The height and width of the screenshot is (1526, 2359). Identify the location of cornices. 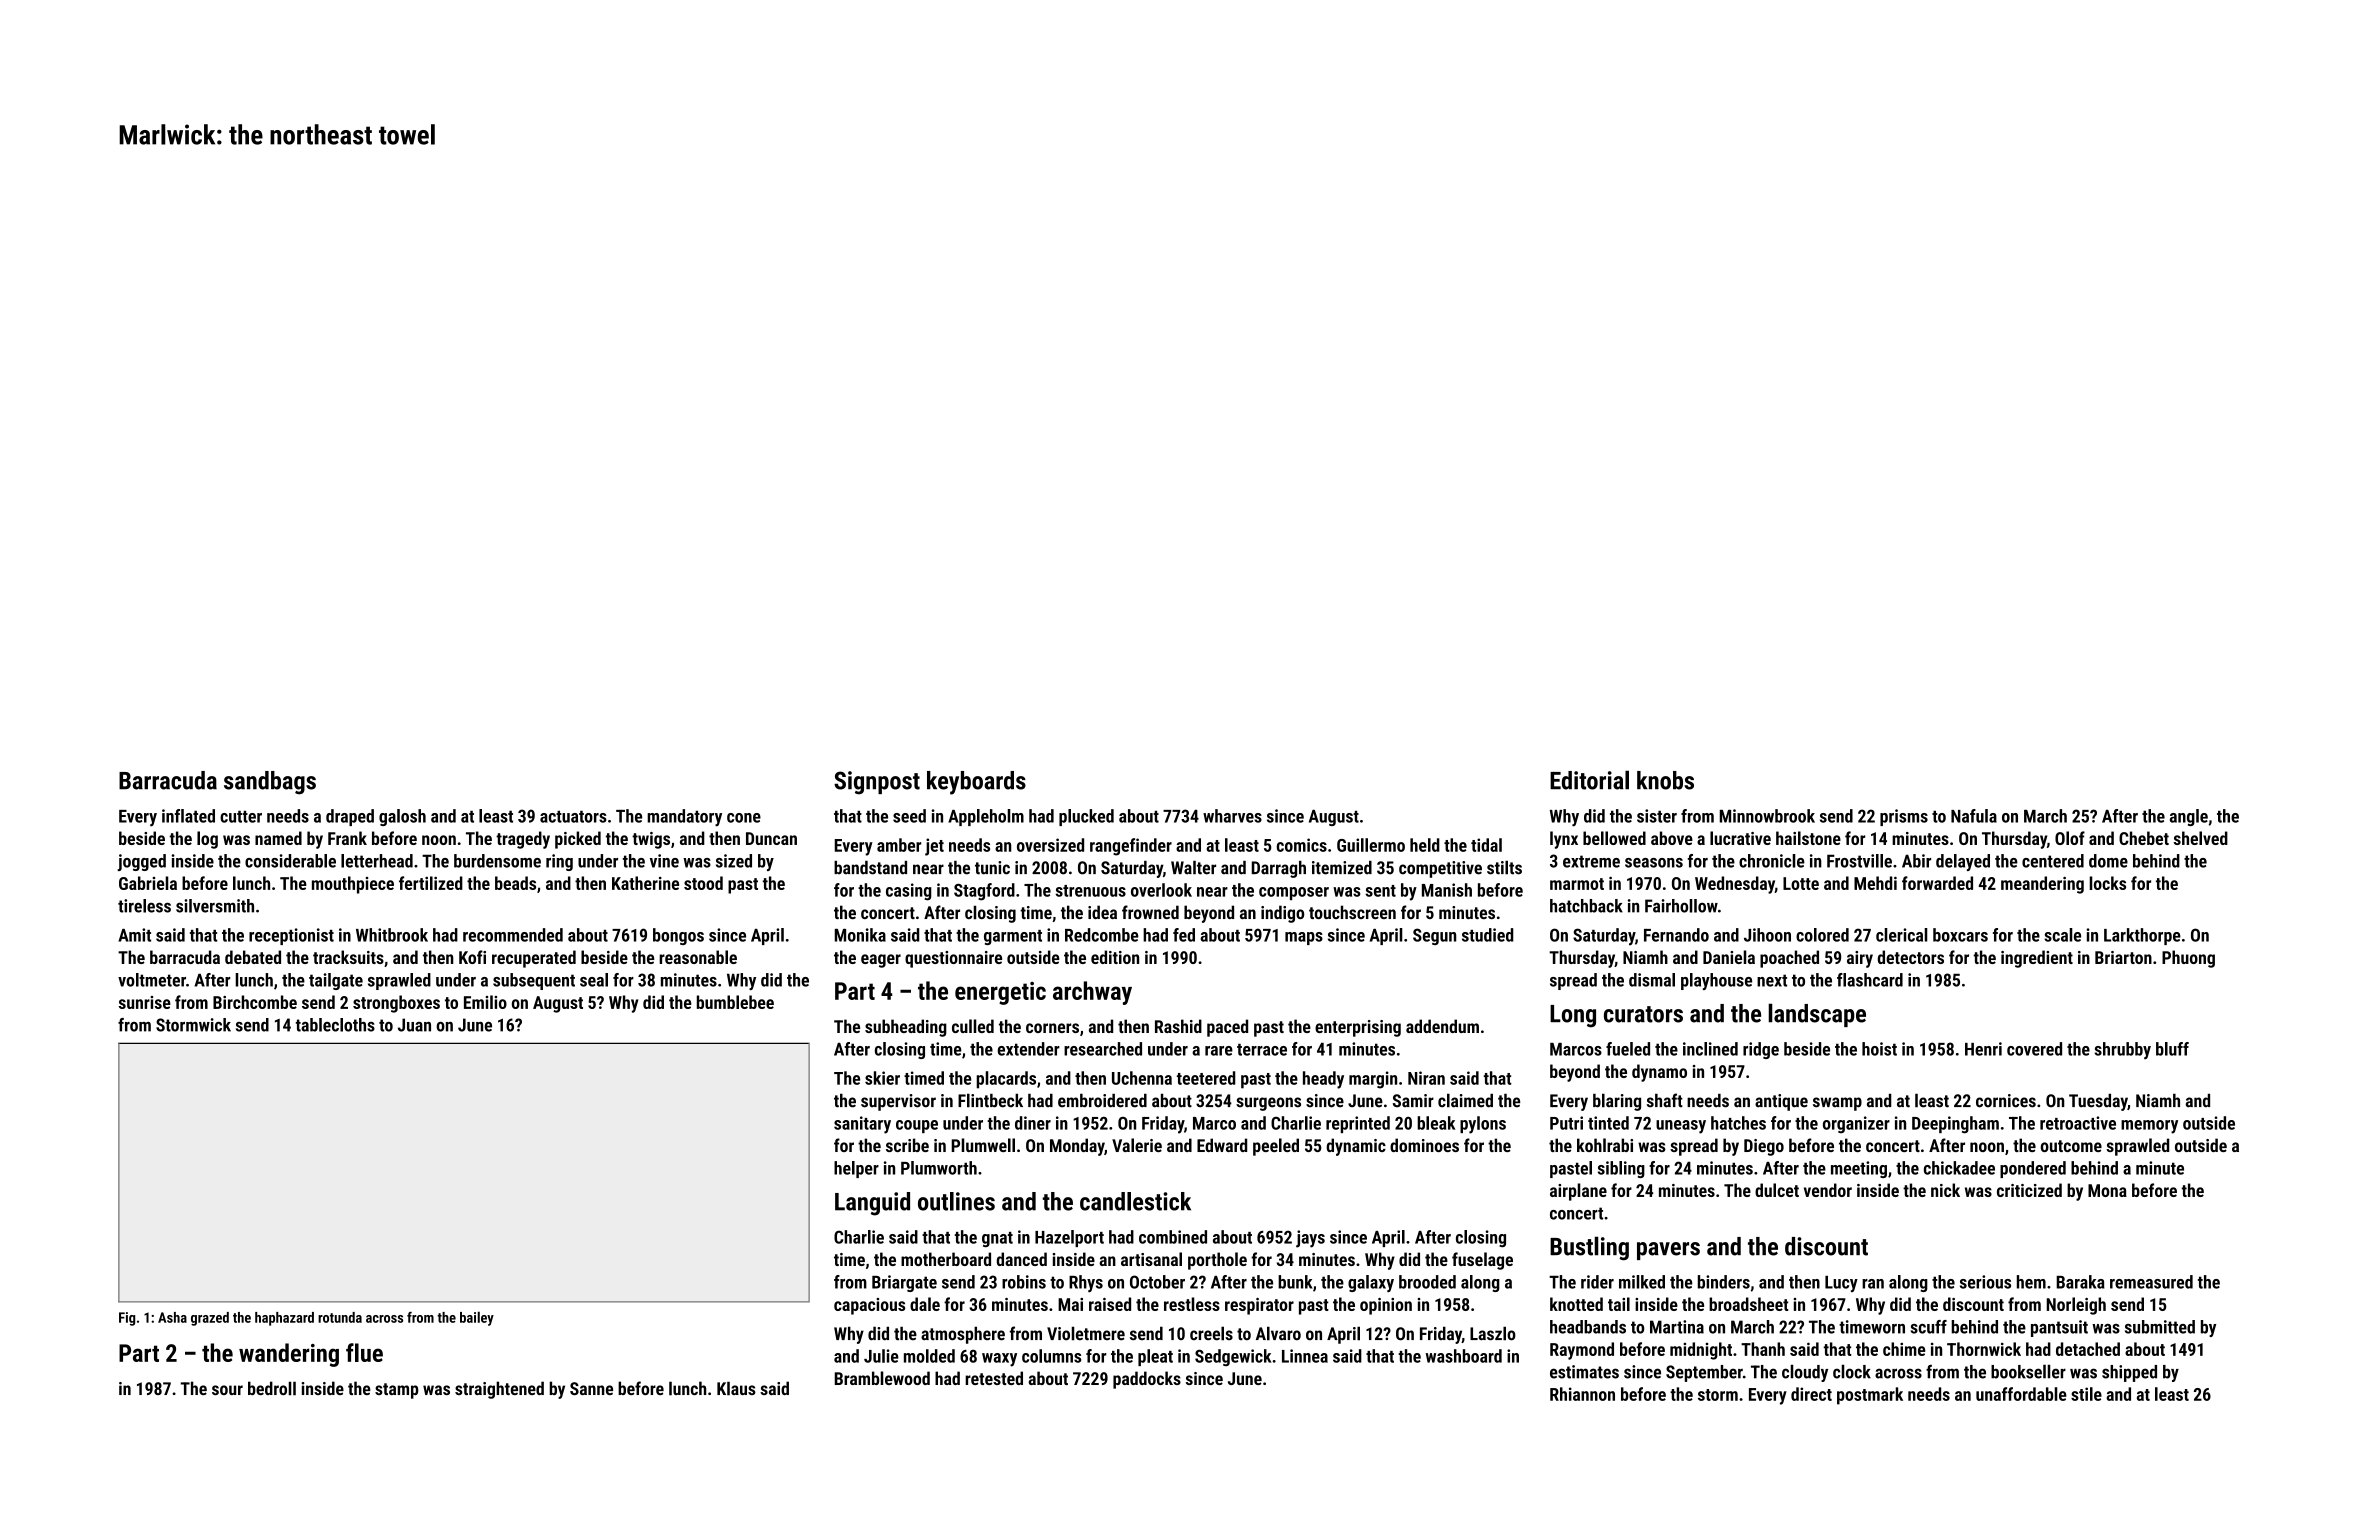
(2006, 1101).
